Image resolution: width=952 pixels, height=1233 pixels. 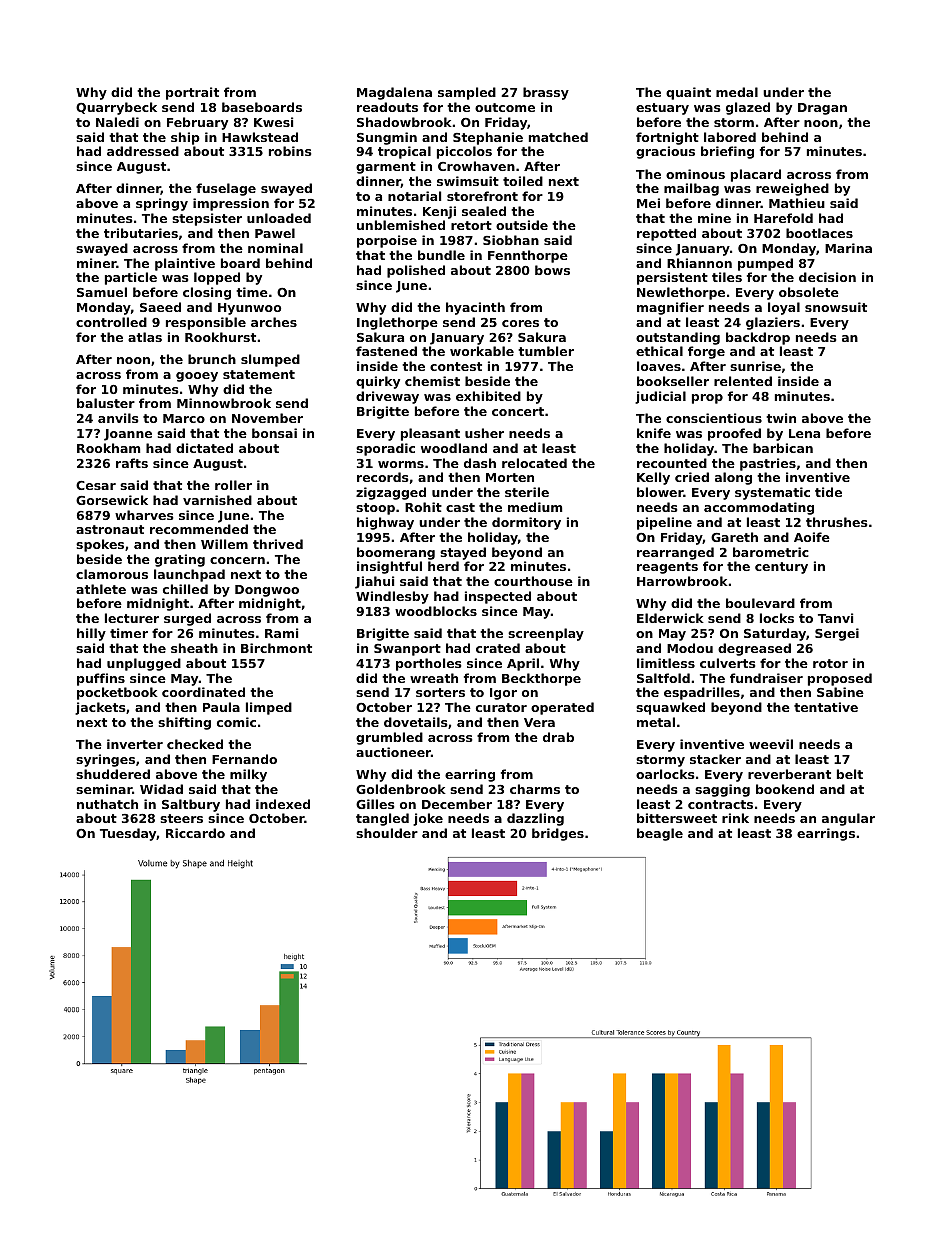 What do you see at coordinates (760, 603) in the page?
I see `boulevard` at bounding box center [760, 603].
